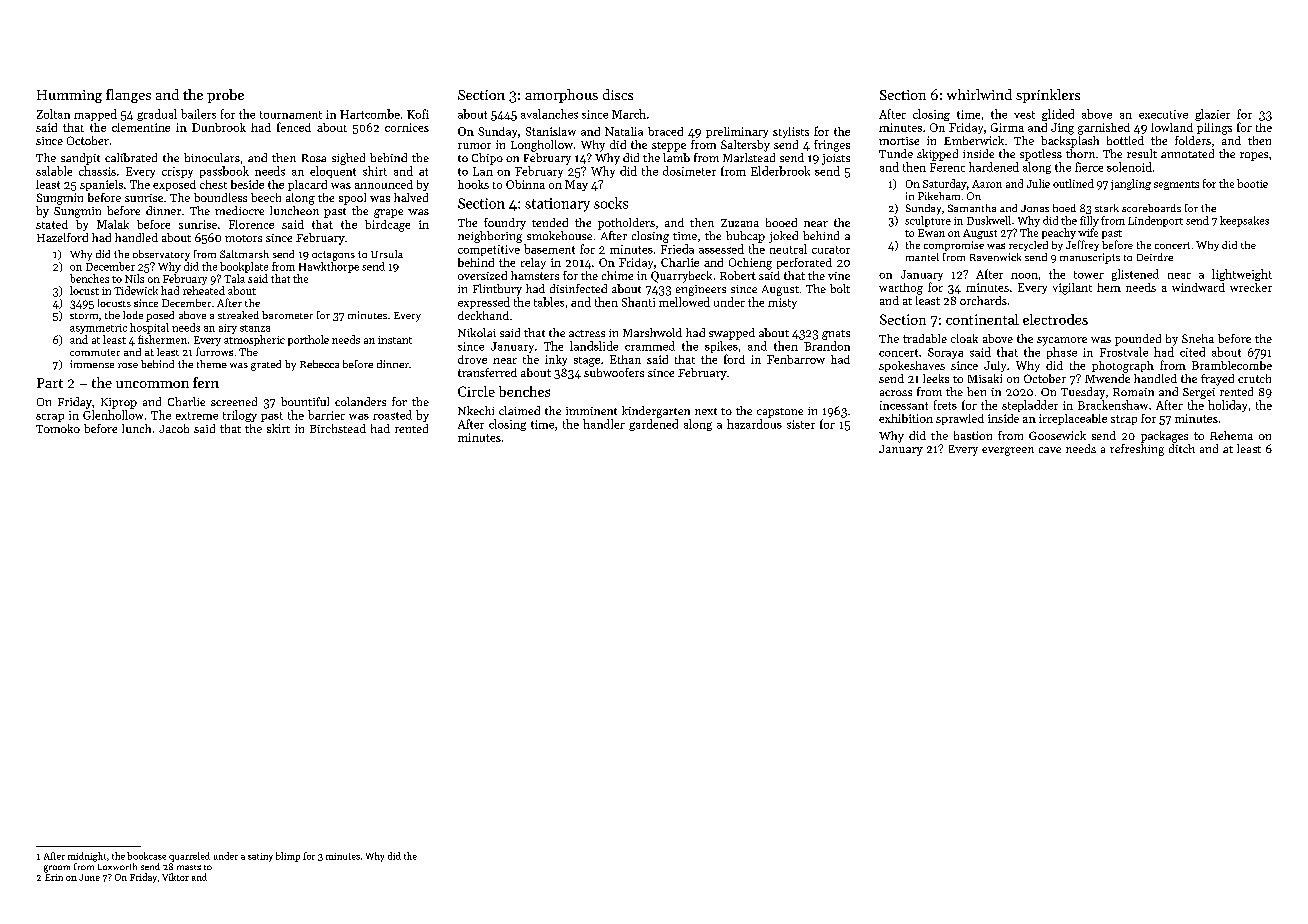 This screenshot has width=1308, height=924. What do you see at coordinates (1048, 96) in the screenshot?
I see `sprinklers` at bounding box center [1048, 96].
